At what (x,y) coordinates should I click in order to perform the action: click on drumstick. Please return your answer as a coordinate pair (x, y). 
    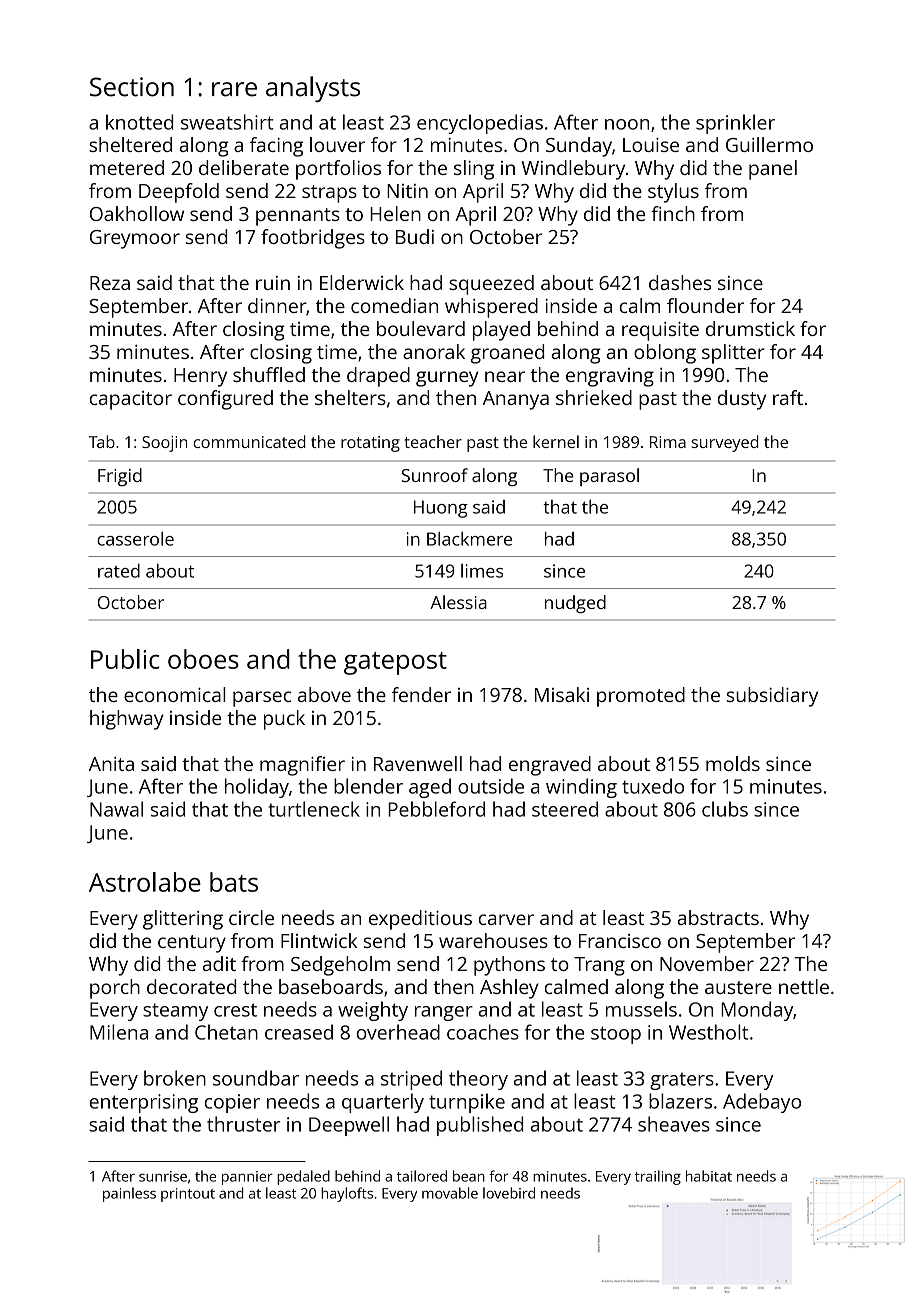
    Looking at the image, I should click on (750, 328).
